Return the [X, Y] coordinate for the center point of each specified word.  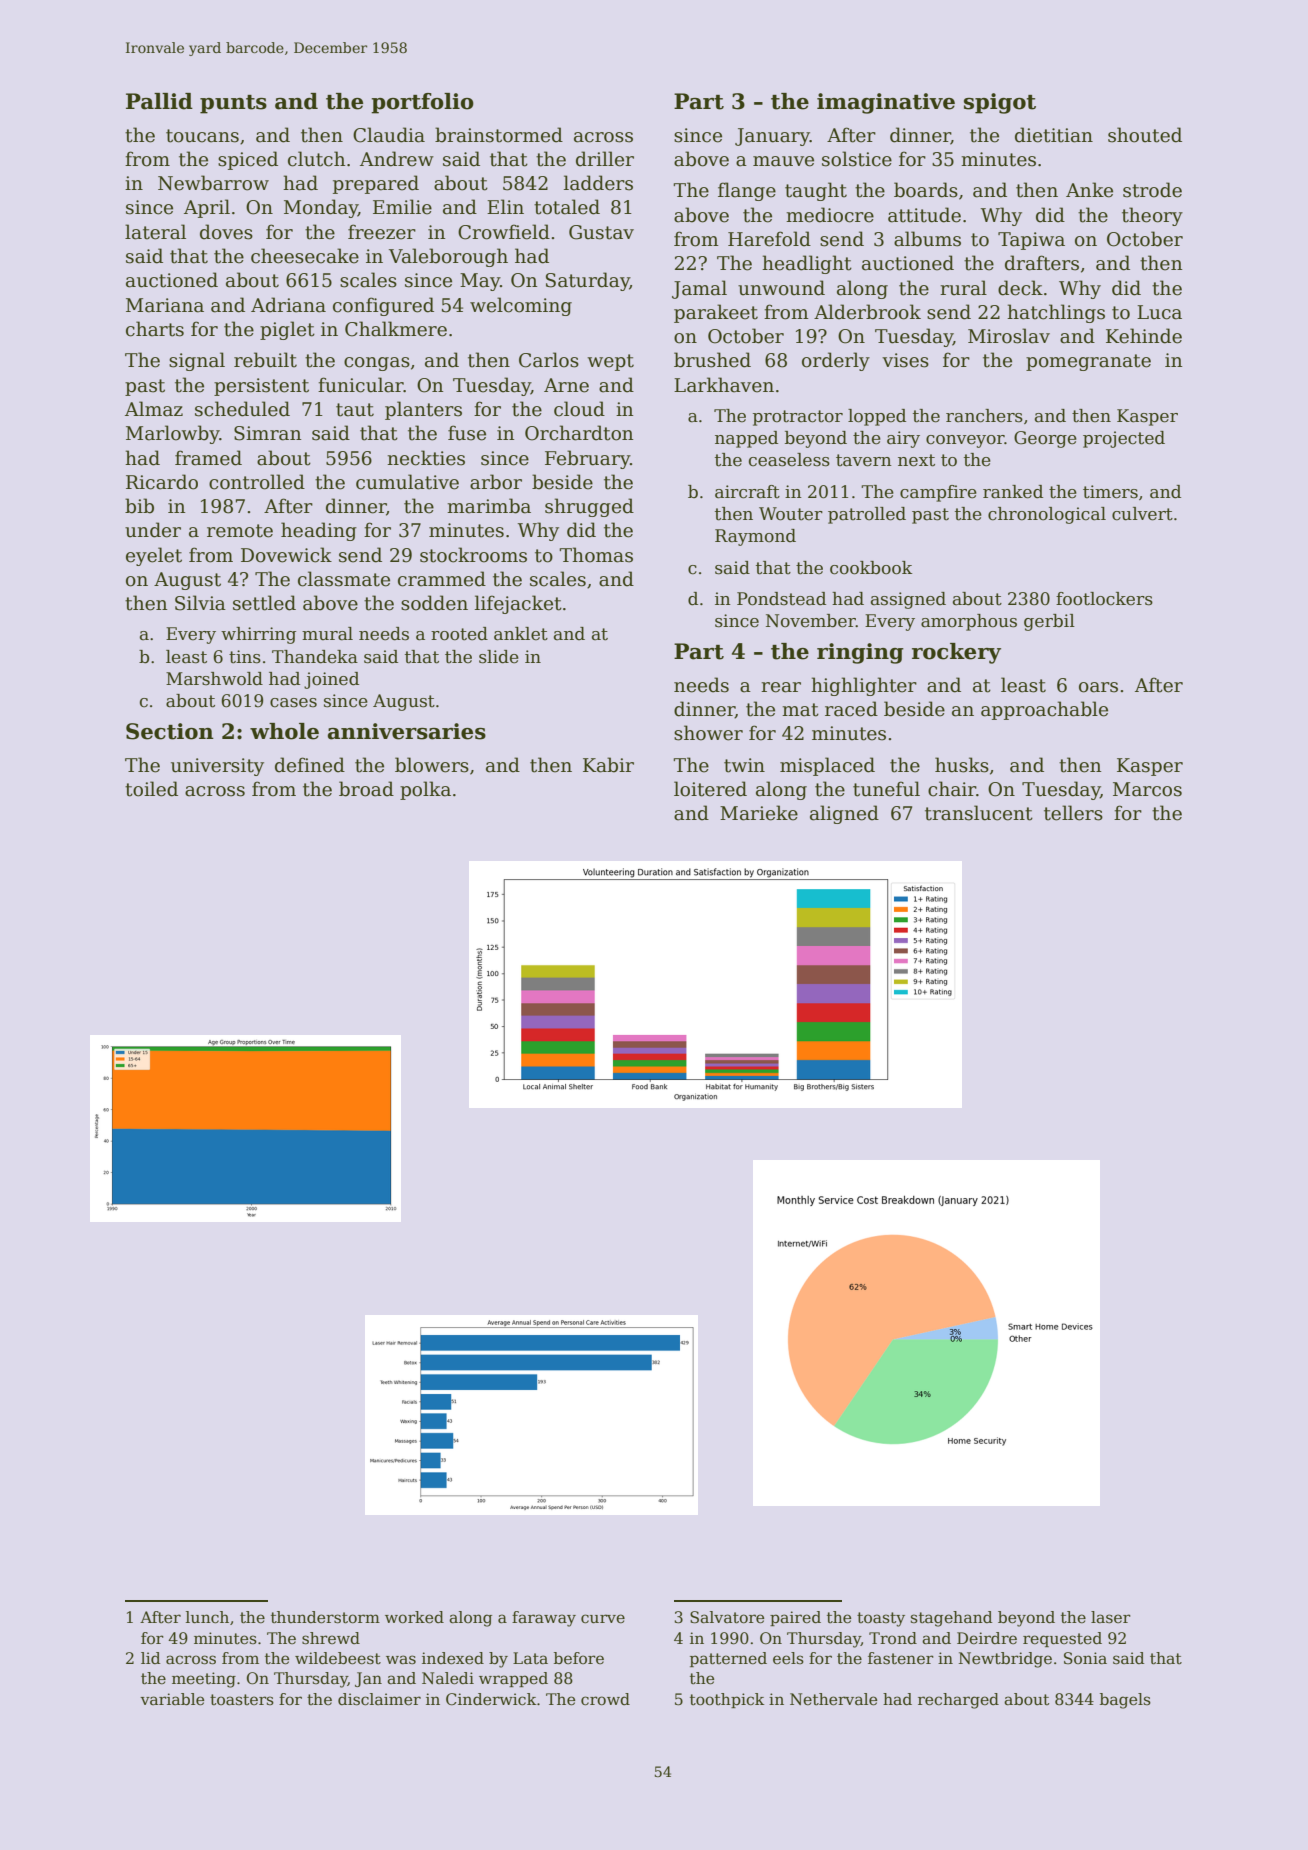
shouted [1145, 135]
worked [414, 1617]
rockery [956, 653]
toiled [151, 789]
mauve [783, 161]
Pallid [159, 101]
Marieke [759, 813]
